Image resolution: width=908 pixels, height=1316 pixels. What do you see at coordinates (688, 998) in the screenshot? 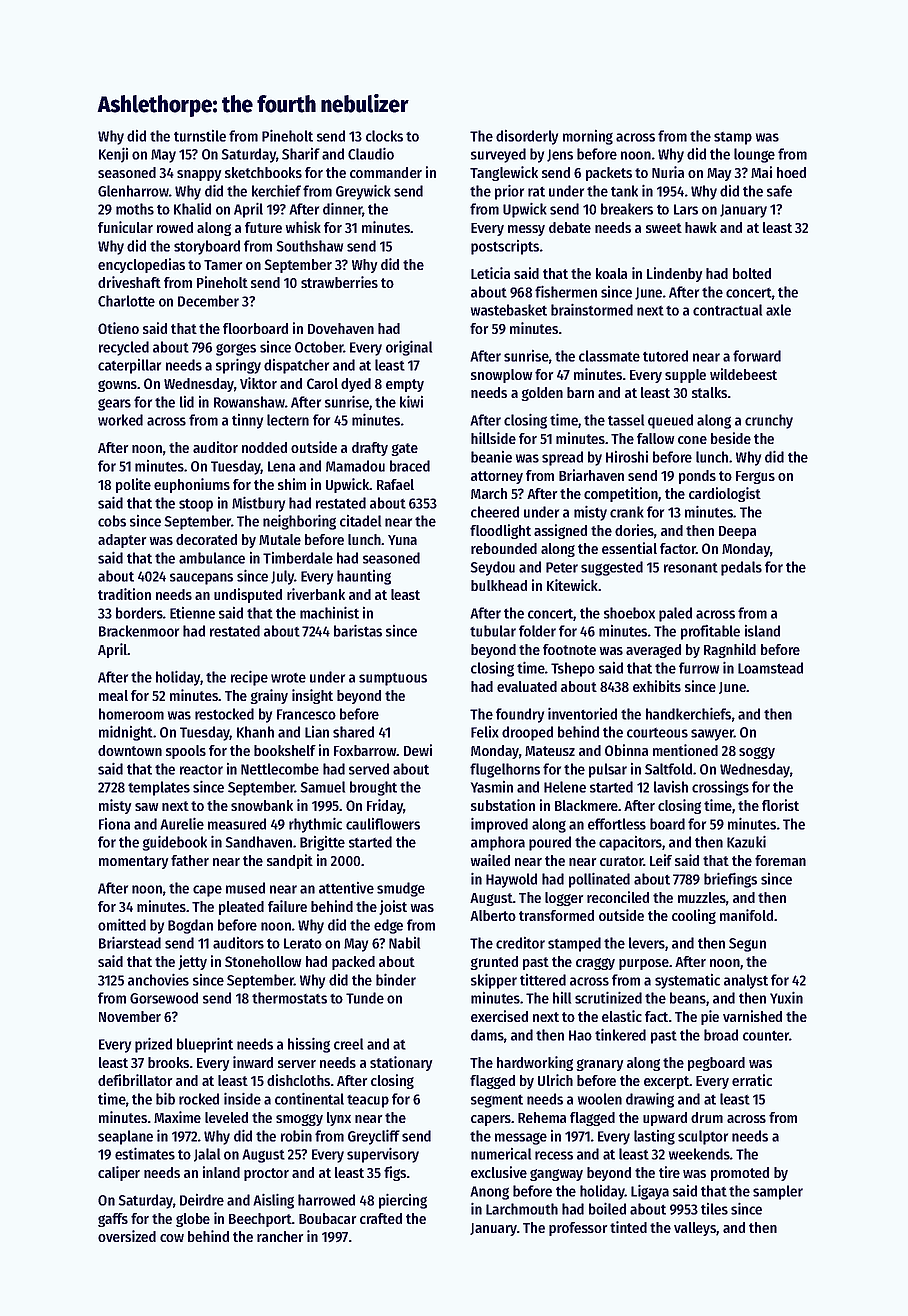
I see `beans` at bounding box center [688, 998].
